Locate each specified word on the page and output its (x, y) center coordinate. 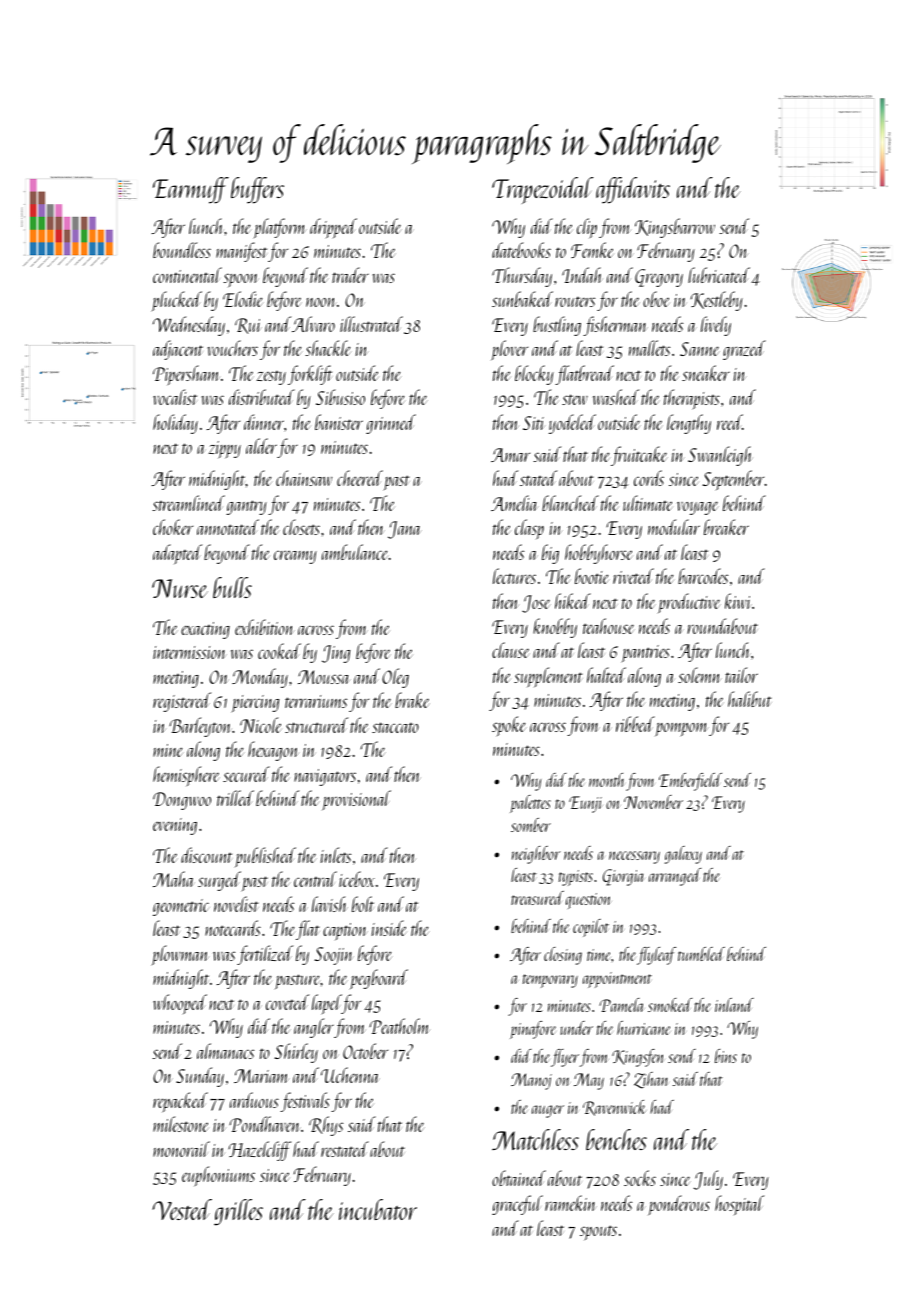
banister (339, 422)
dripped (333, 228)
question (589, 901)
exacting (205, 630)
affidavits (633, 190)
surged (219, 881)
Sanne (700, 349)
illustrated (371, 324)
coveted (287, 1002)
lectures (514, 576)
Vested (182, 1209)
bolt (363, 904)
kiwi (738, 601)
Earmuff (191, 190)
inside (388, 928)
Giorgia (624, 877)
